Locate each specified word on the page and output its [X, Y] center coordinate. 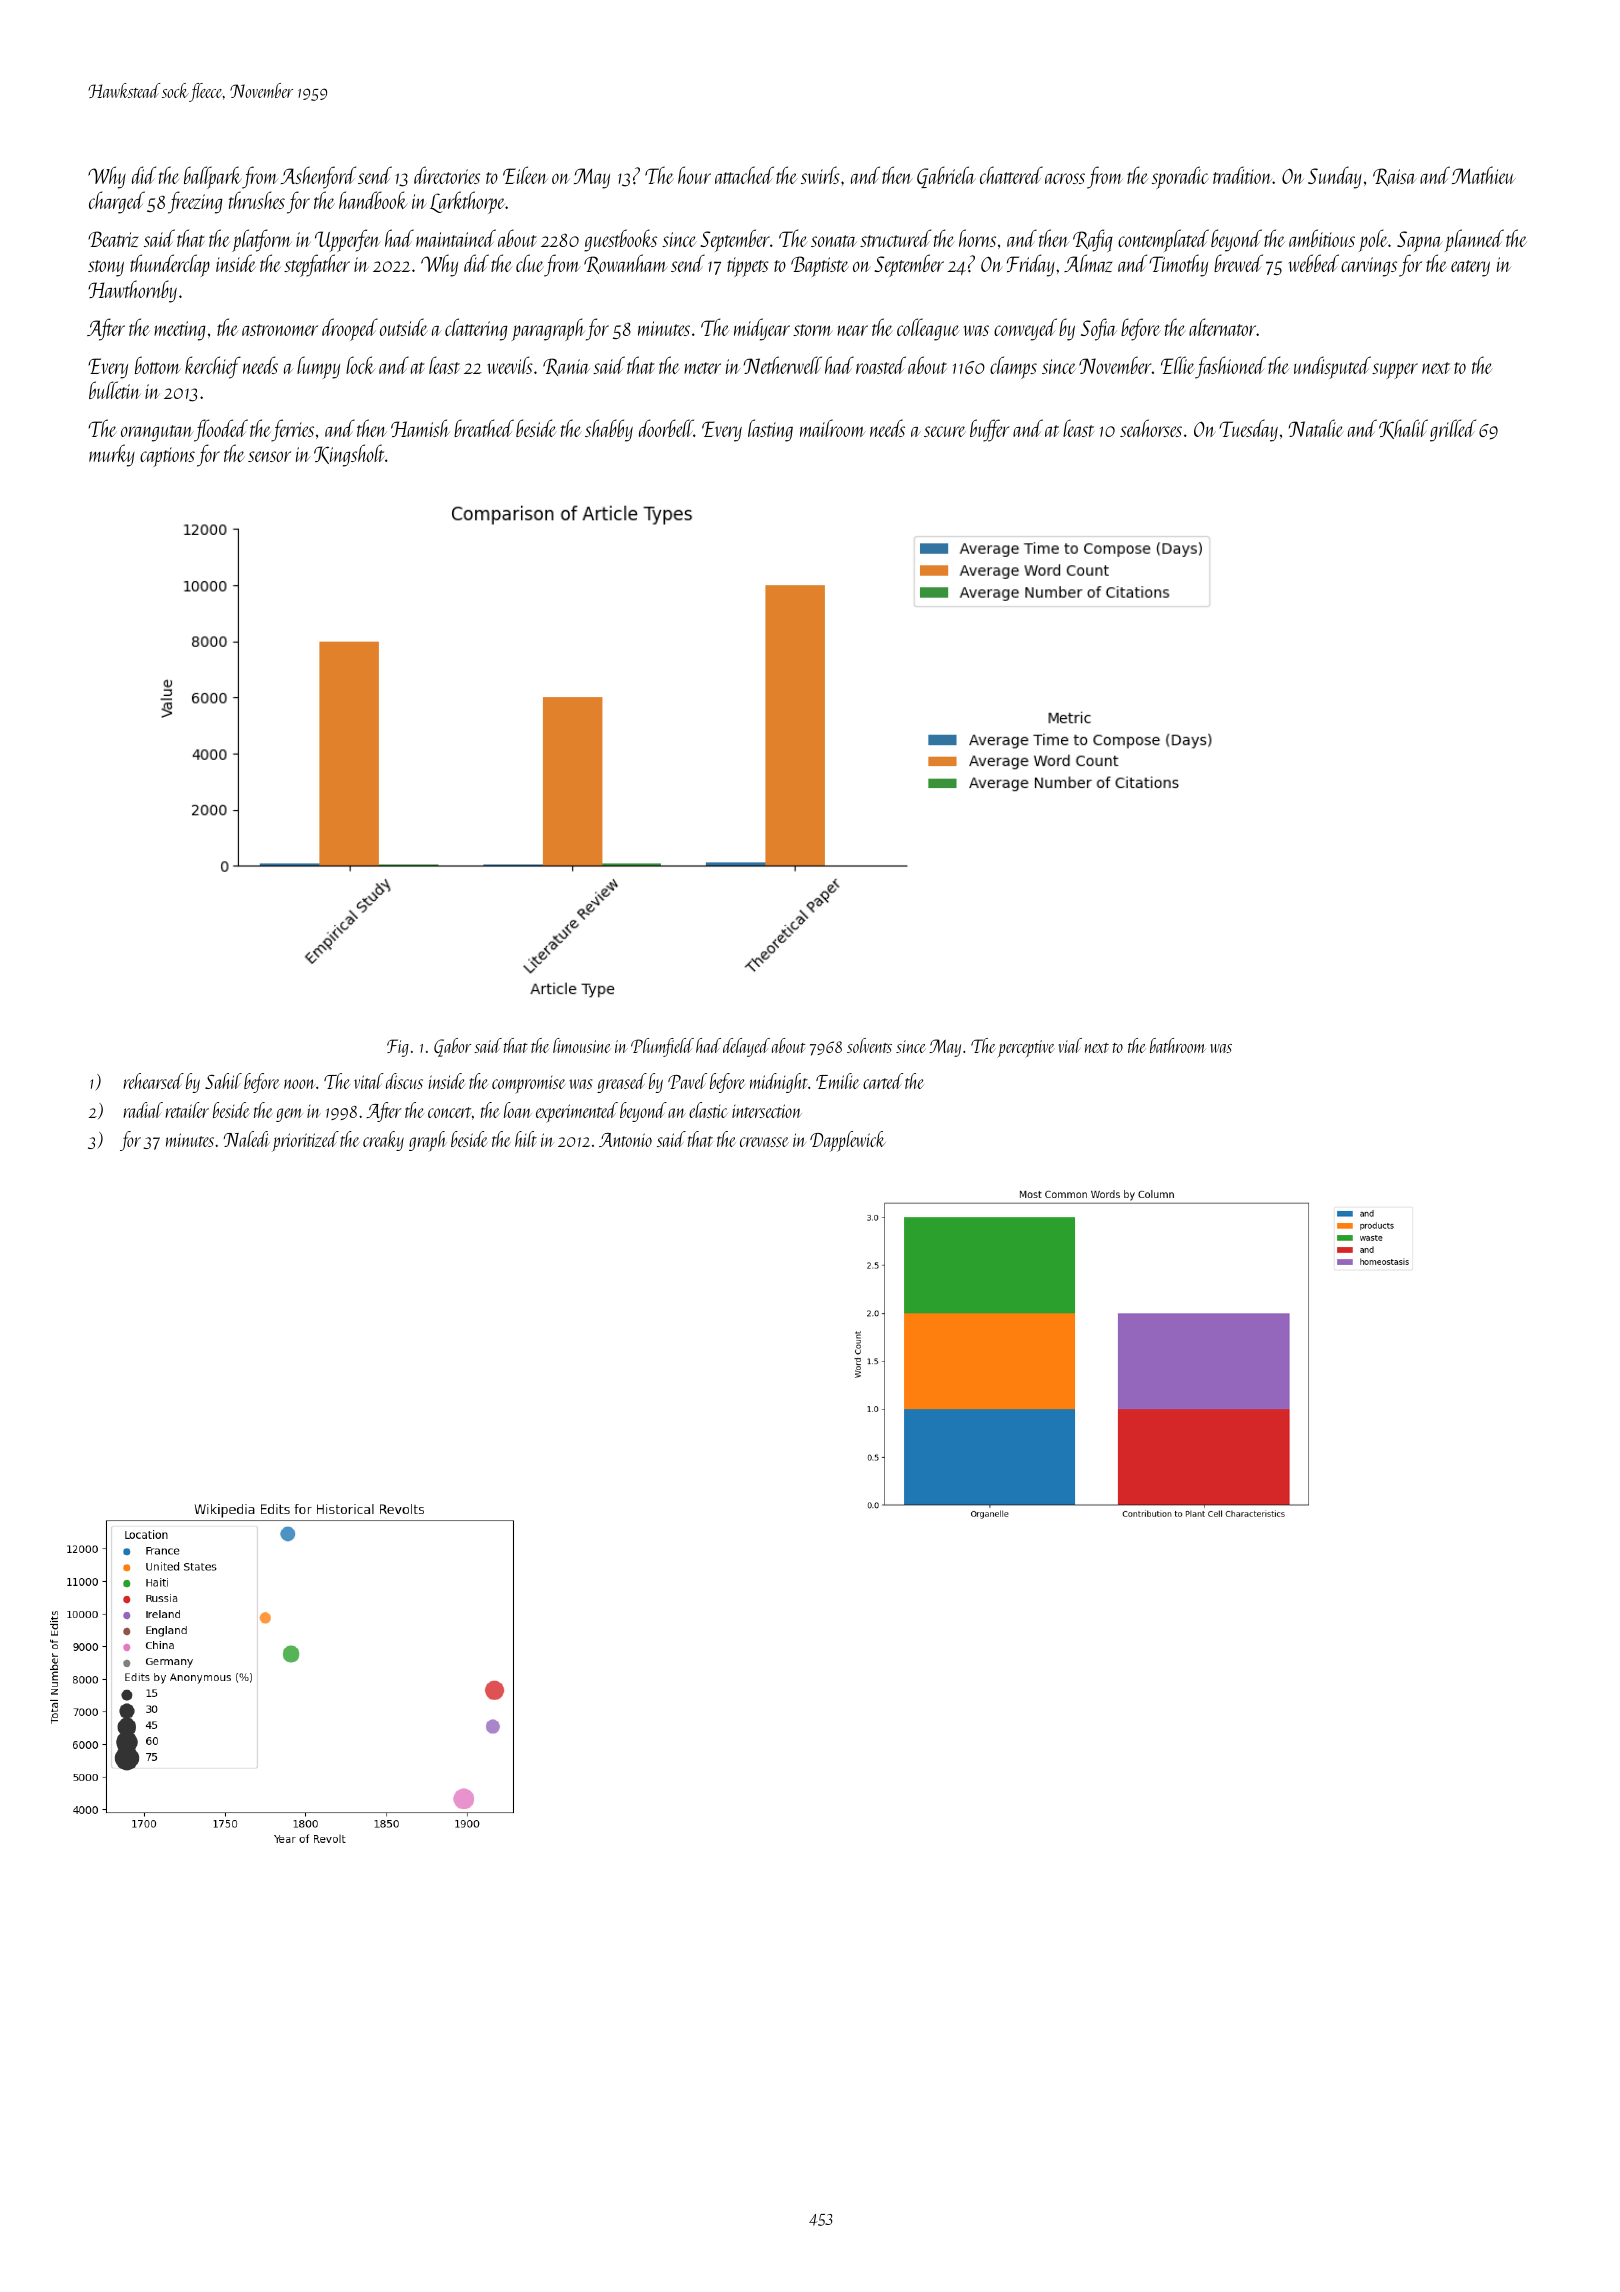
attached [744, 175]
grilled [1453, 430]
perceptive [1026, 1049]
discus [404, 1081]
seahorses [1151, 428]
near [852, 330]
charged [117, 202]
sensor [269, 456]
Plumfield [662, 1047]
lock [360, 365]
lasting [770, 430]
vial [1070, 1045]
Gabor [452, 1047]
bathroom [1178, 1045]
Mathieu [1484, 175]
